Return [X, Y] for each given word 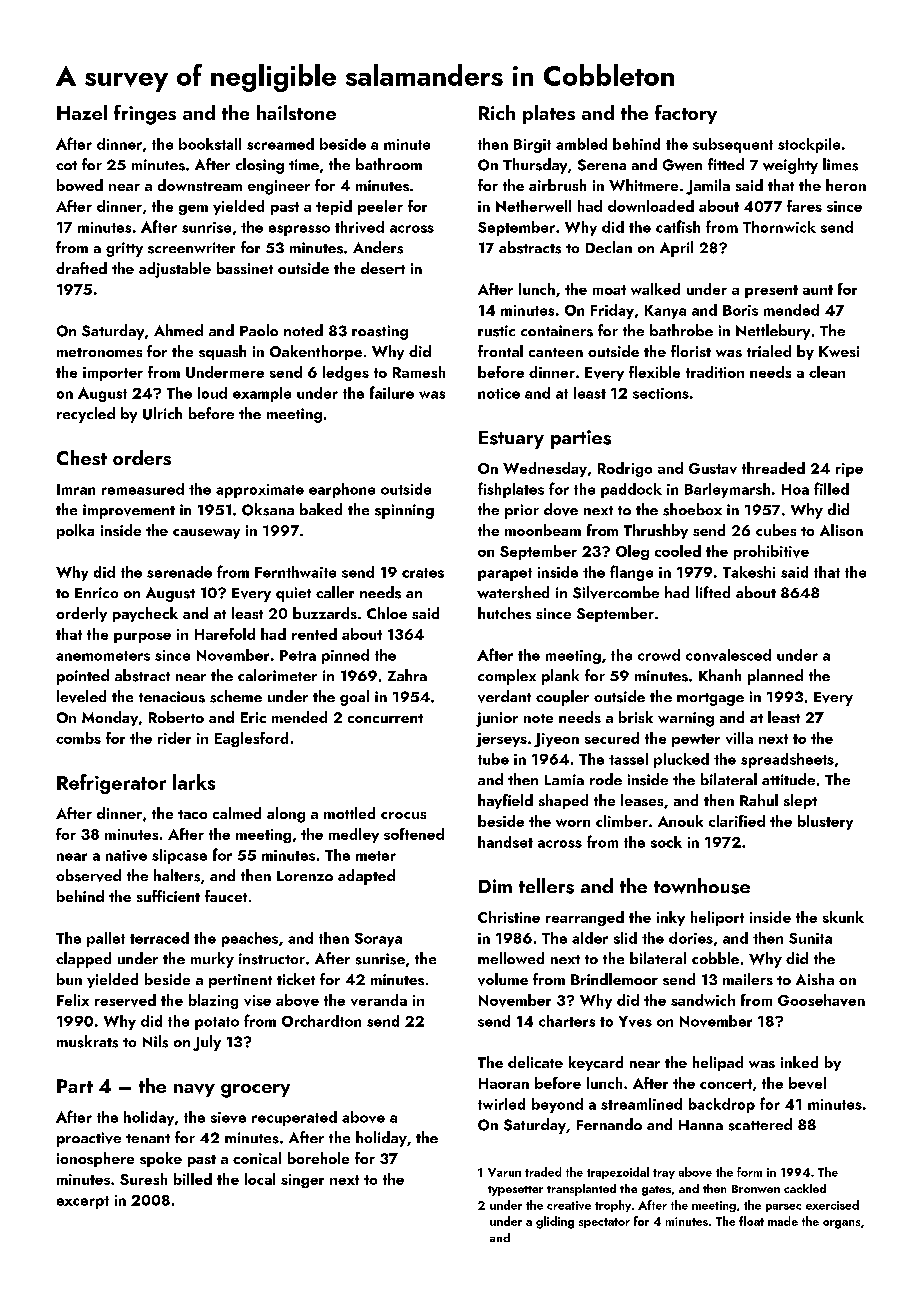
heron [846, 185]
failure [392, 392]
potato [217, 1023]
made [783, 1221]
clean [827, 372]
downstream [200, 185]
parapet [505, 574]
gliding [555, 1222]
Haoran [504, 1083]
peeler [380, 207]
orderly [81, 614]
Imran [76, 489]
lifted [713, 592]
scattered [760, 1124]
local [260, 1179]
